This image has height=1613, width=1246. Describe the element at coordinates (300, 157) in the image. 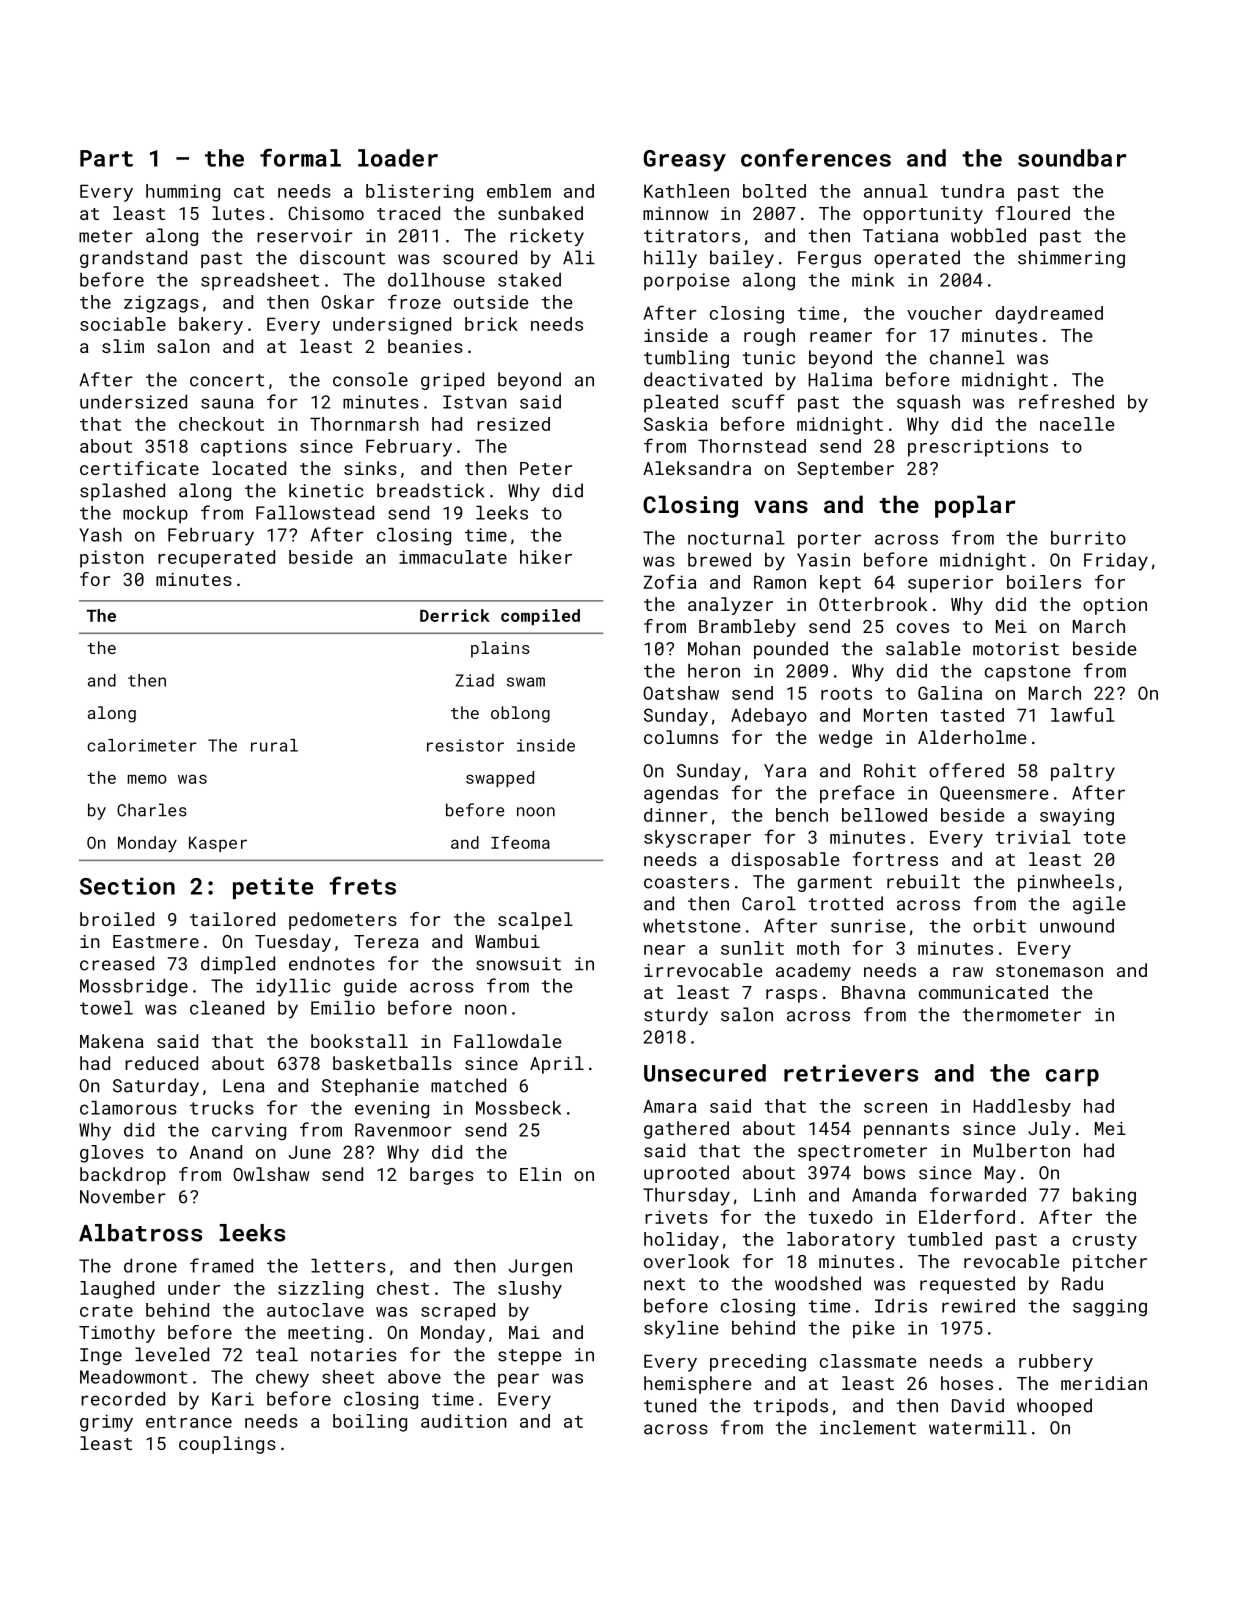

I see `formal` at that location.
